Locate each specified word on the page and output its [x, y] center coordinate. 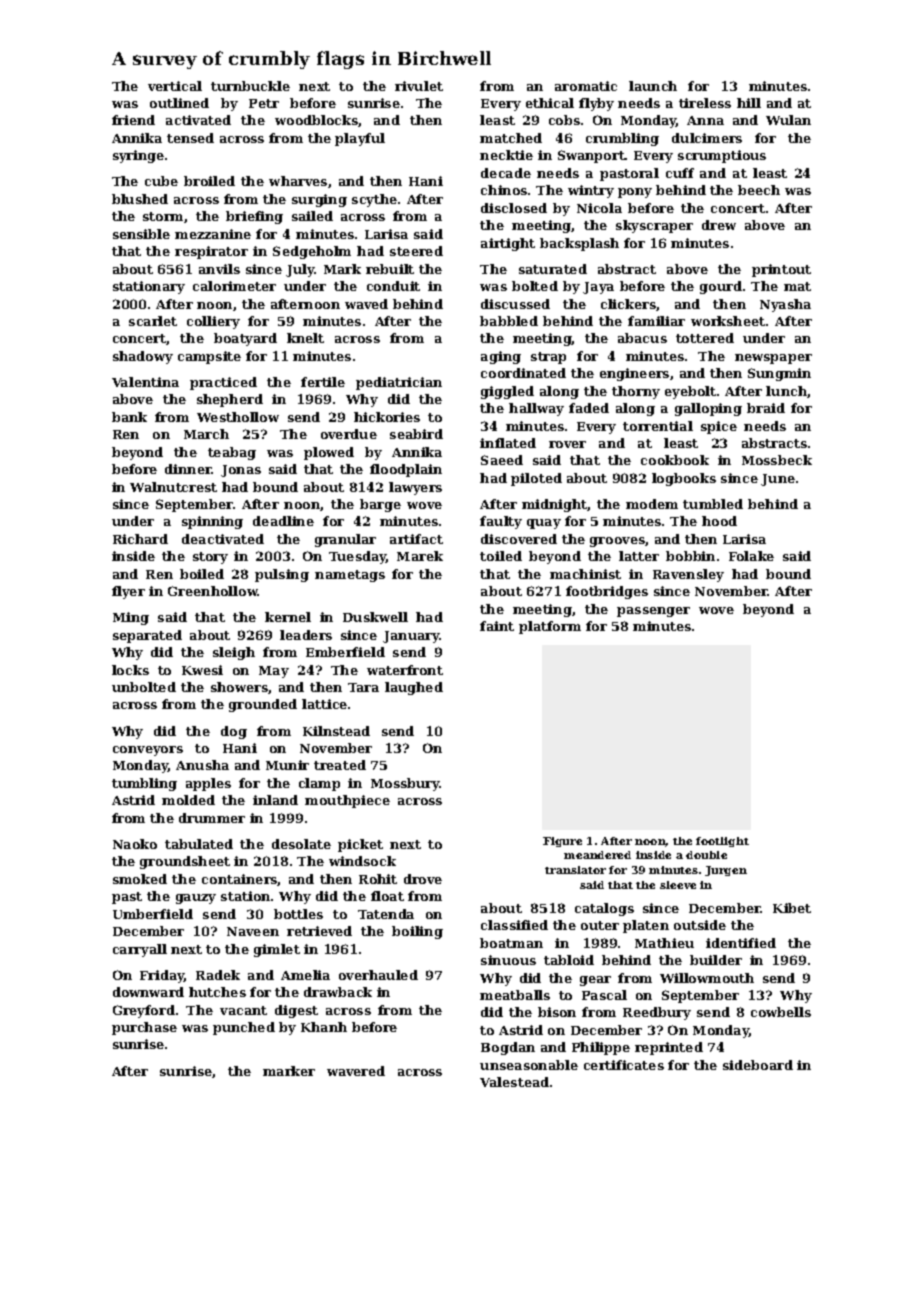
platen [646, 926]
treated [340, 765]
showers [239, 687]
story [210, 558]
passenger [653, 612]
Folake [751, 556]
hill [749, 103]
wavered [356, 1071]
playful [360, 139]
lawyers [415, 488]
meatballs [515, 995]
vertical [175, 86]
